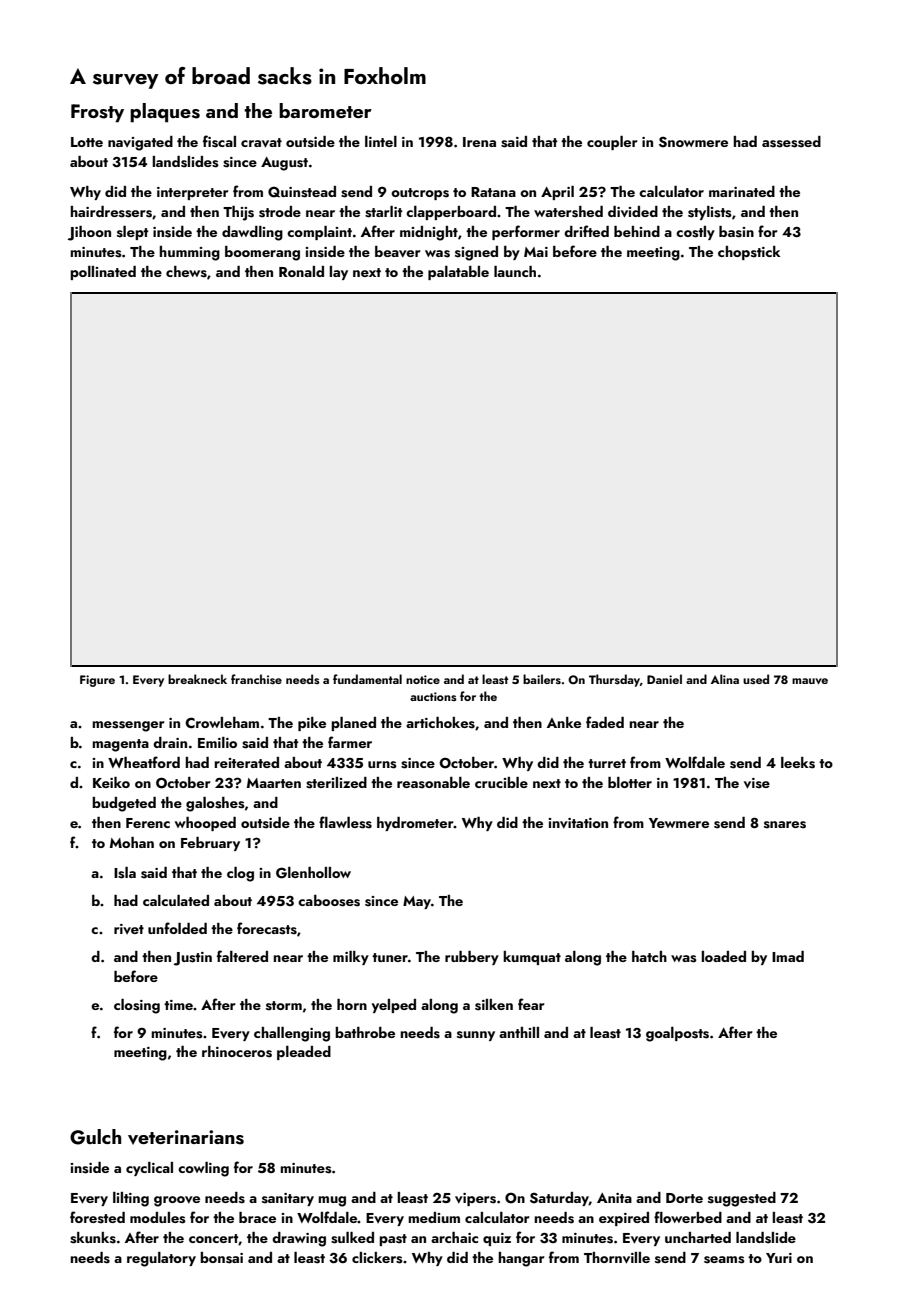 The height and width of the document is (1316, 908). What do you see at coordinates (433, 696) in the document?
I see `auctions` at bounding box center [433, 696].
